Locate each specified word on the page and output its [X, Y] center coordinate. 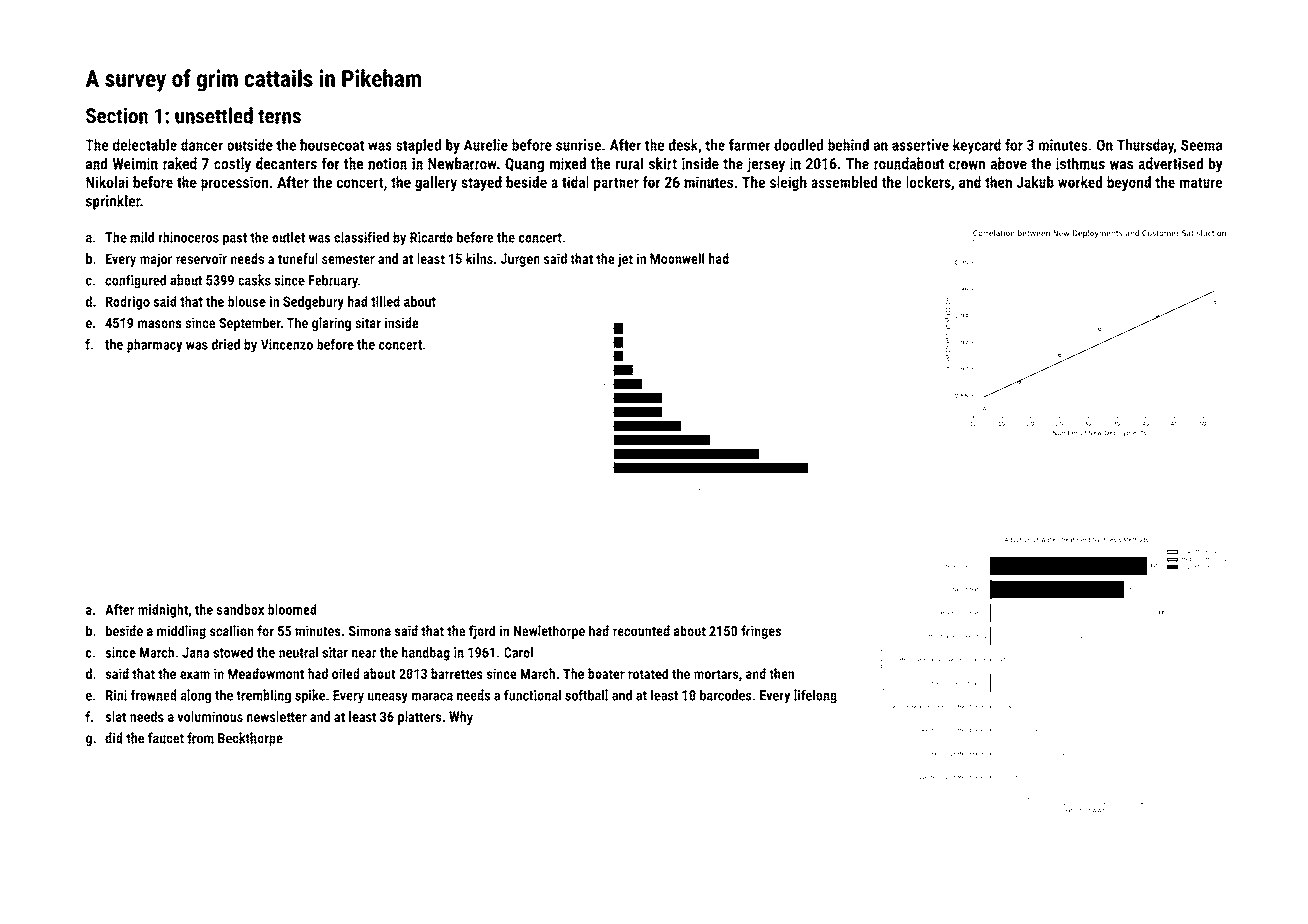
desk [683, 145]
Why [461, 718]
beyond [1129, 183]
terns [279, 116]
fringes [761, 632]
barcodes [726, 695]
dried [226, 344]
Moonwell [677, 258]
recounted [641, 631]
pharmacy [154, 346]
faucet [166, 738]
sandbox [240, 609]
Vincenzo [287, 344]
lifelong [815, 696]
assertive [920, 145]
